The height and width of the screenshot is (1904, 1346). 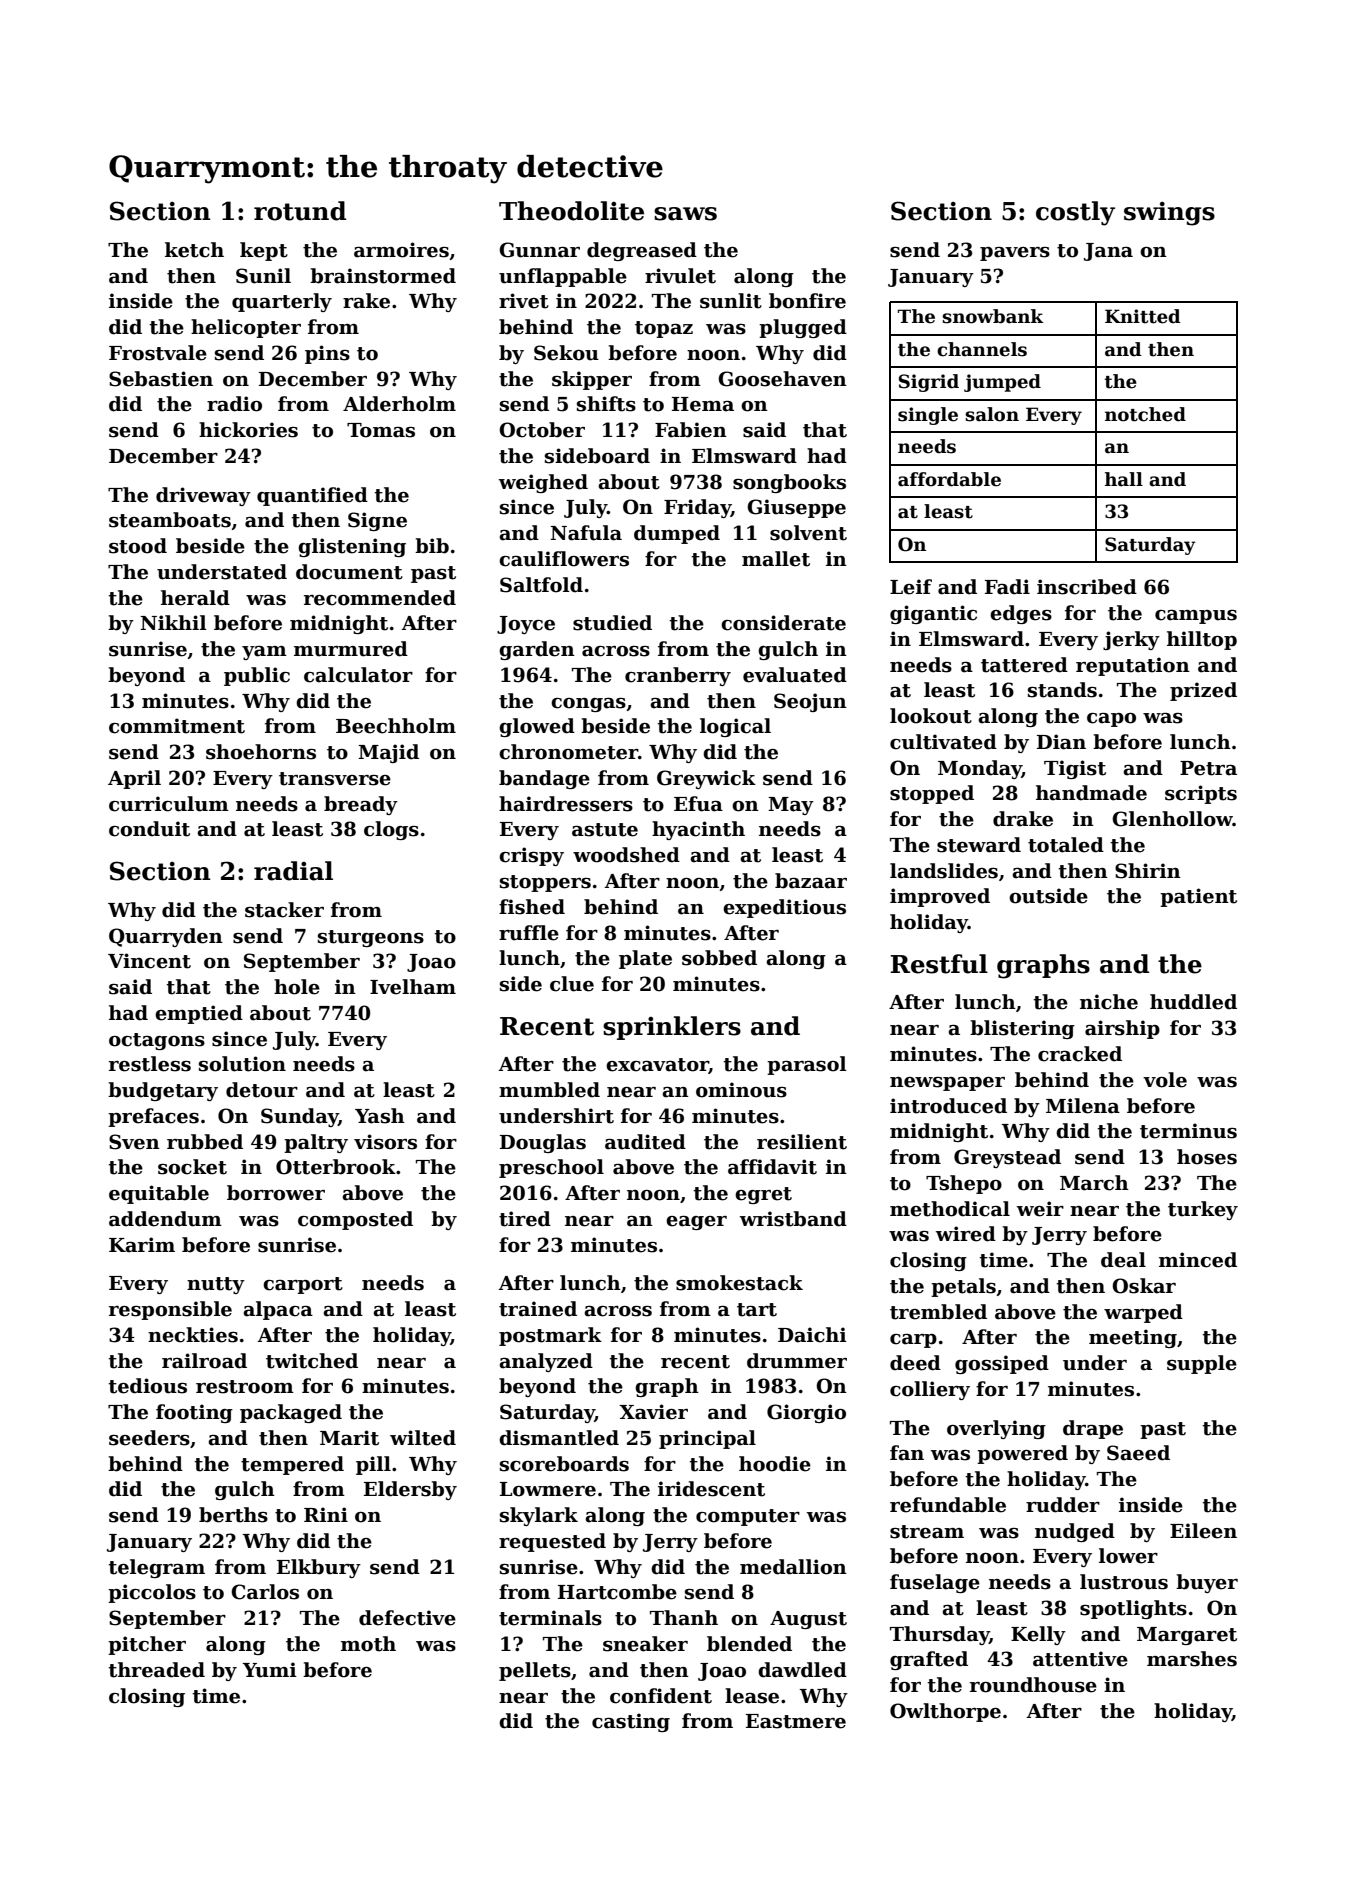 What do you see at coordinates (719, 958) in the screenshot?
I see `sobbed` at bounding box center [719, 958].
